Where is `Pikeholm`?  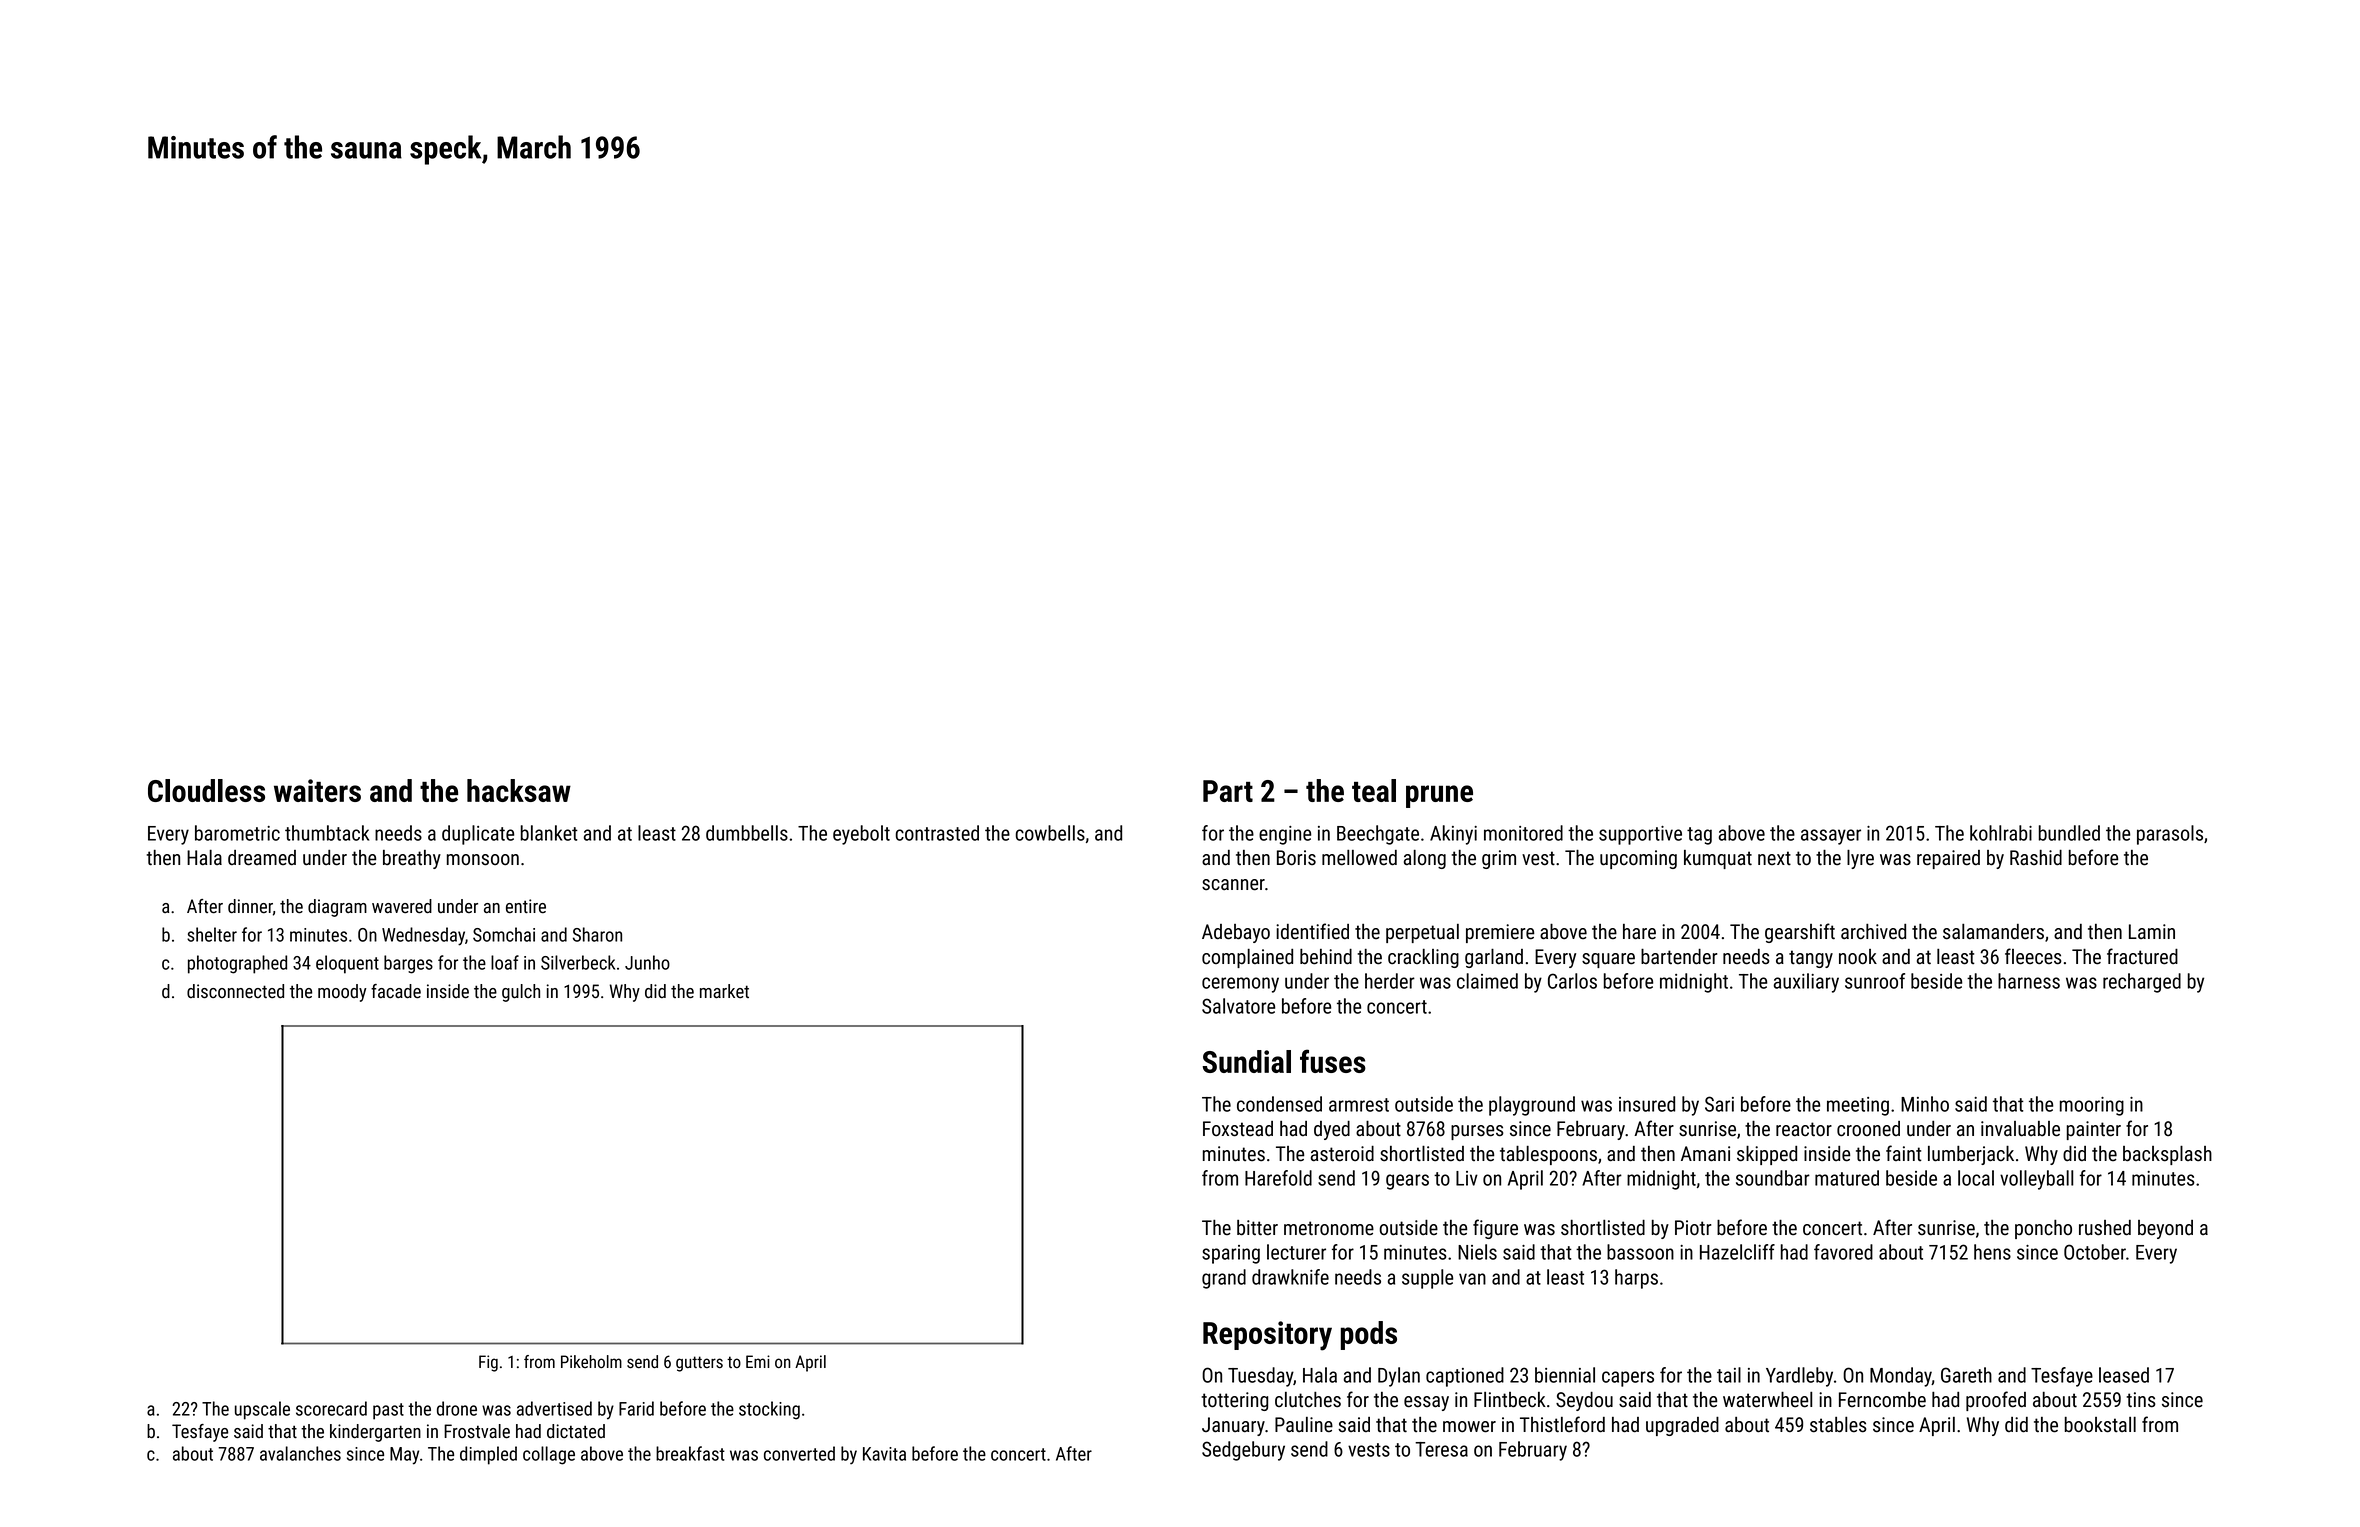 Pikeholm is located at coordinates (591, 1361).
